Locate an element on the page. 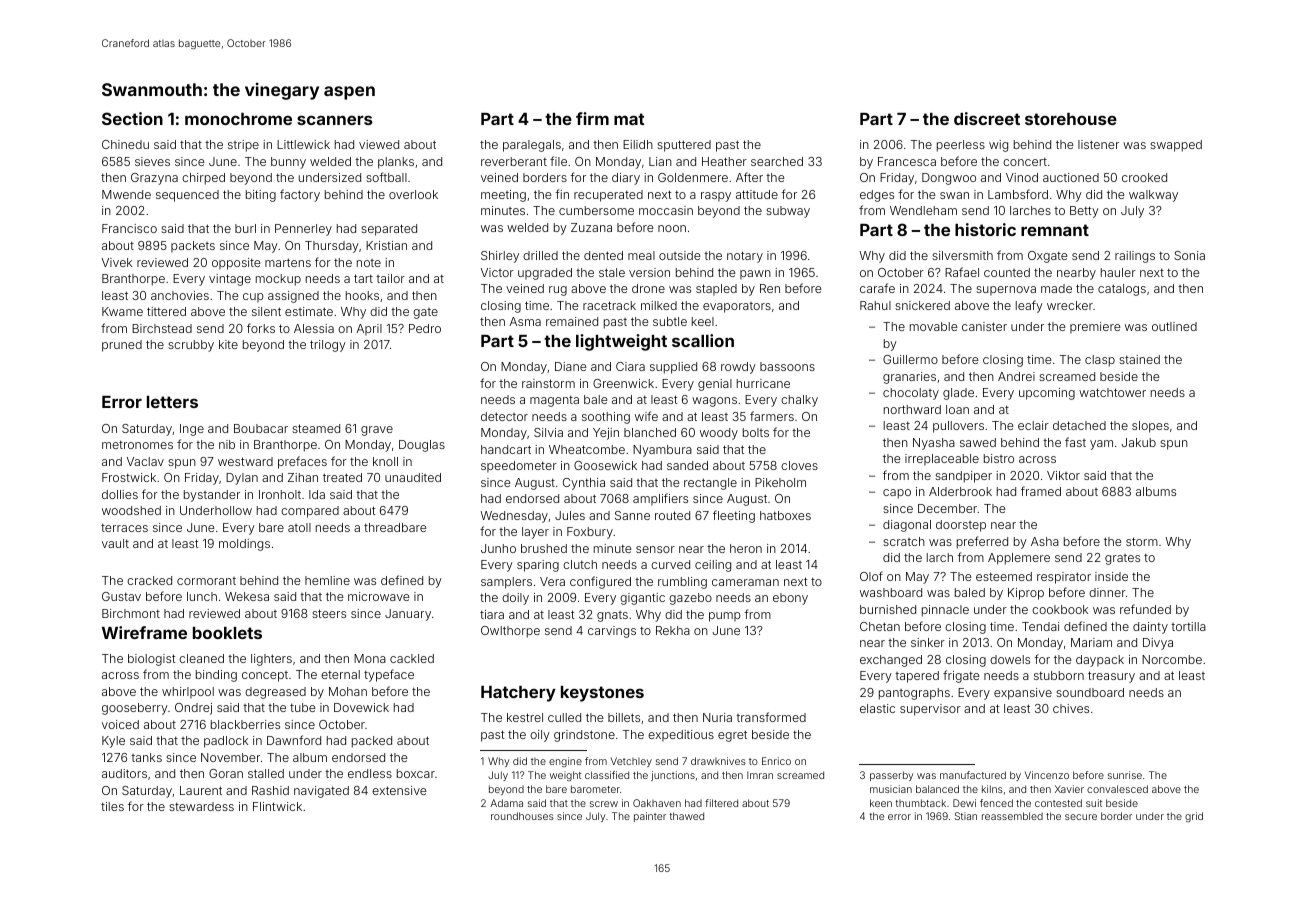 Image resolution: width=1308 pixels, height=924 pixels. Flintwick is located at coordinates (277, 806).
